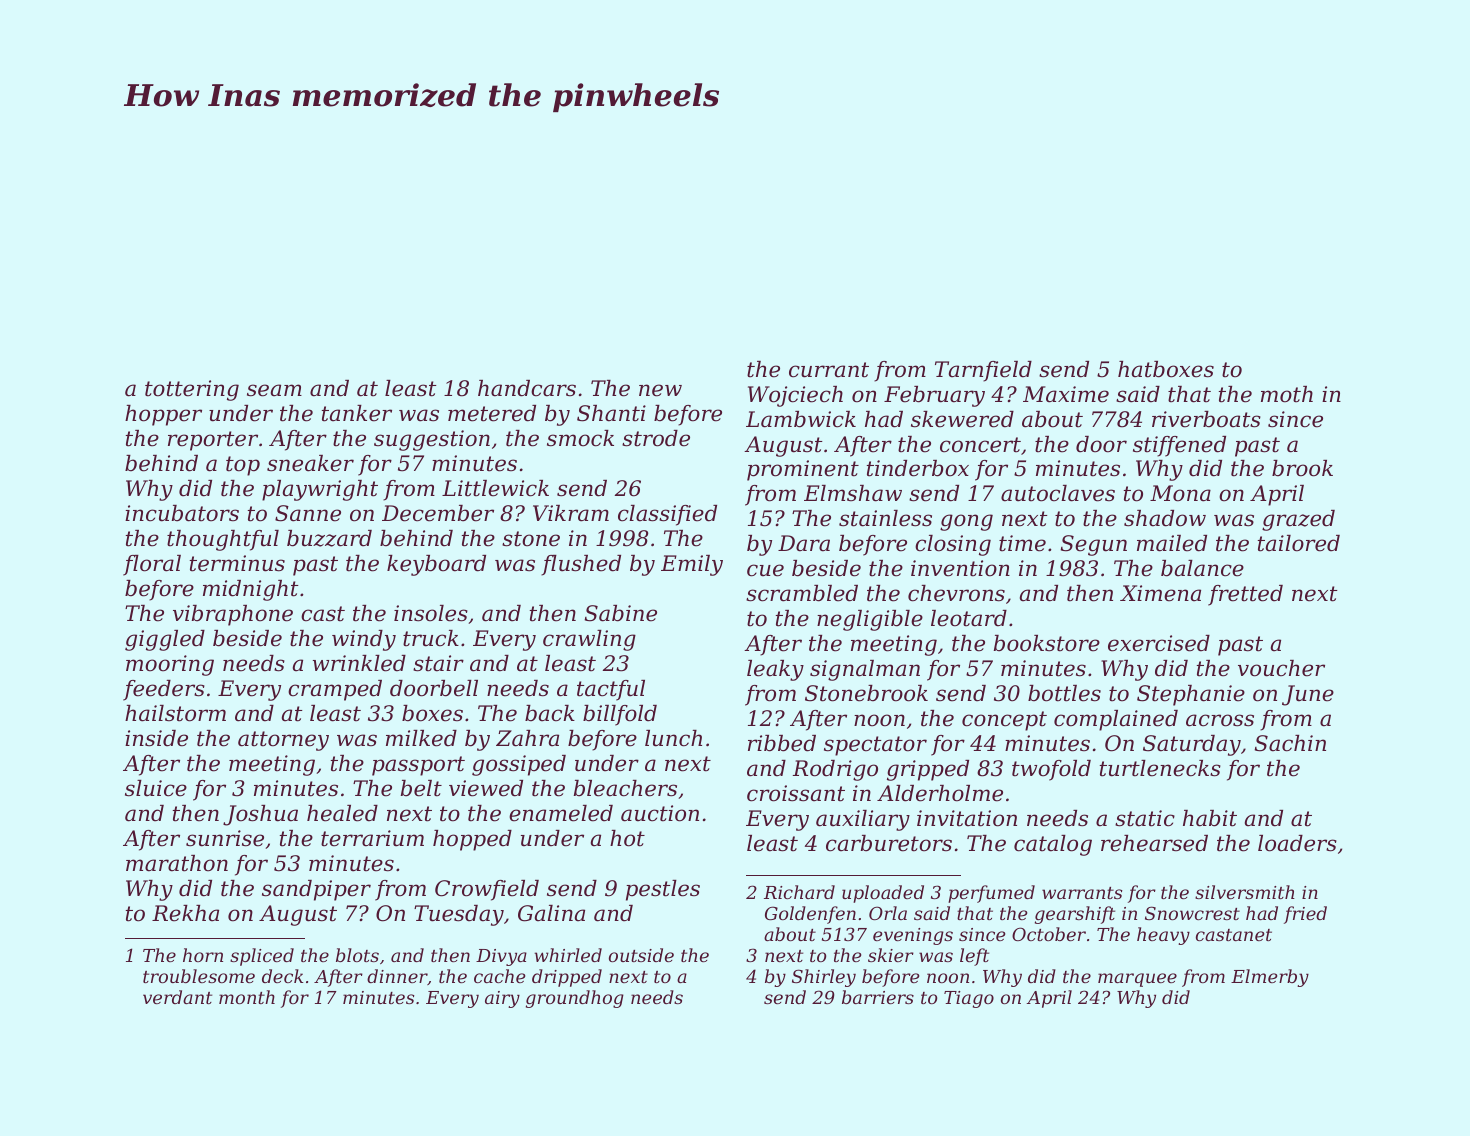  I want to click on Sachin, so click(1290, 743).
